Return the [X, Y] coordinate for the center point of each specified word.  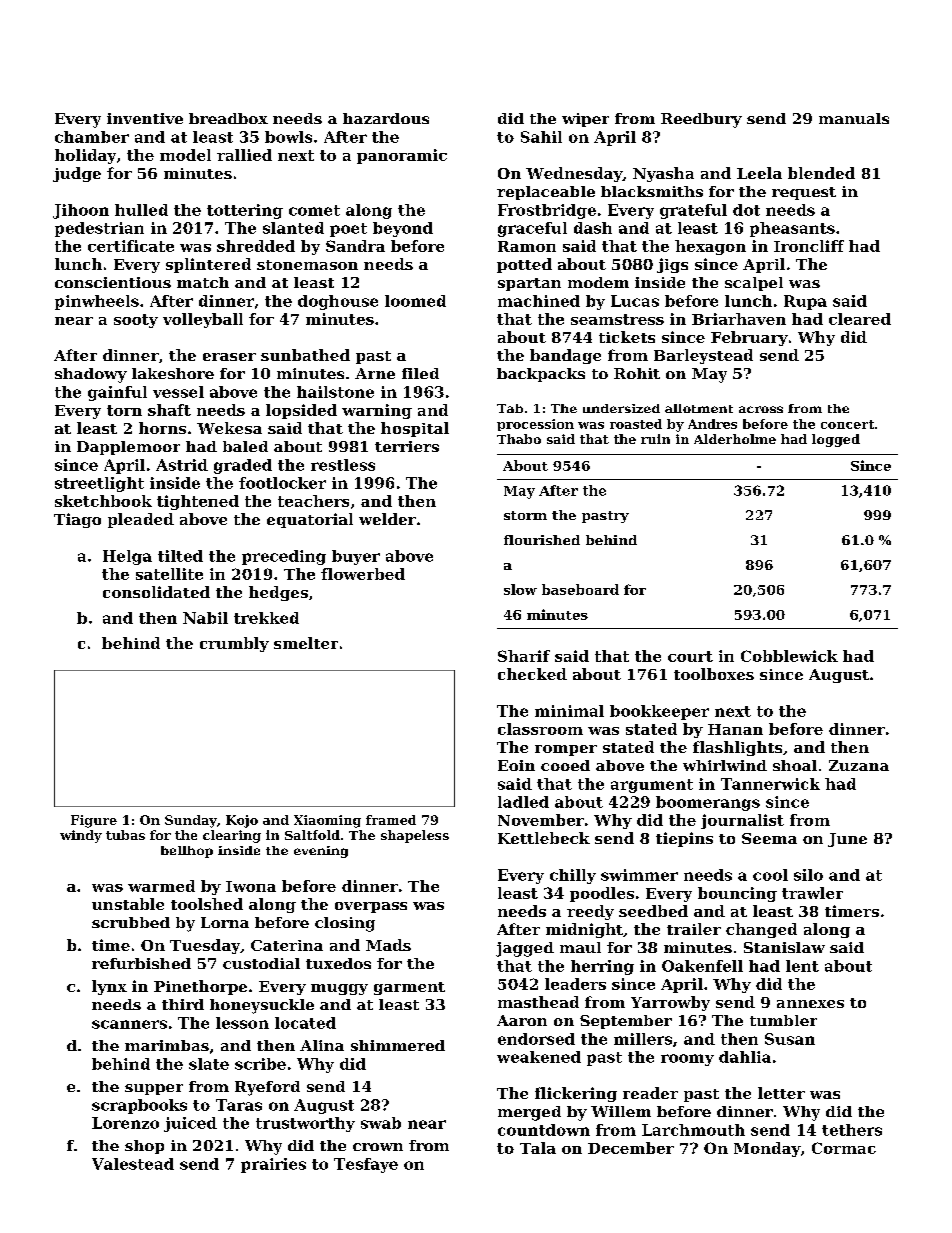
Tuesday [205, 946]
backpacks [541, 375]
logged [836, 440]
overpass [371, 907]
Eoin [516, 765]
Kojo [242, 821]
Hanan [735, 729]
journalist [742, 821]
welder [387, 519]
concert [847, 424]
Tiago [77, 520]
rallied [244, 155]
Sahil [541, 137]
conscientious [113, 282]
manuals [854, 118]
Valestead [133, 1164]
